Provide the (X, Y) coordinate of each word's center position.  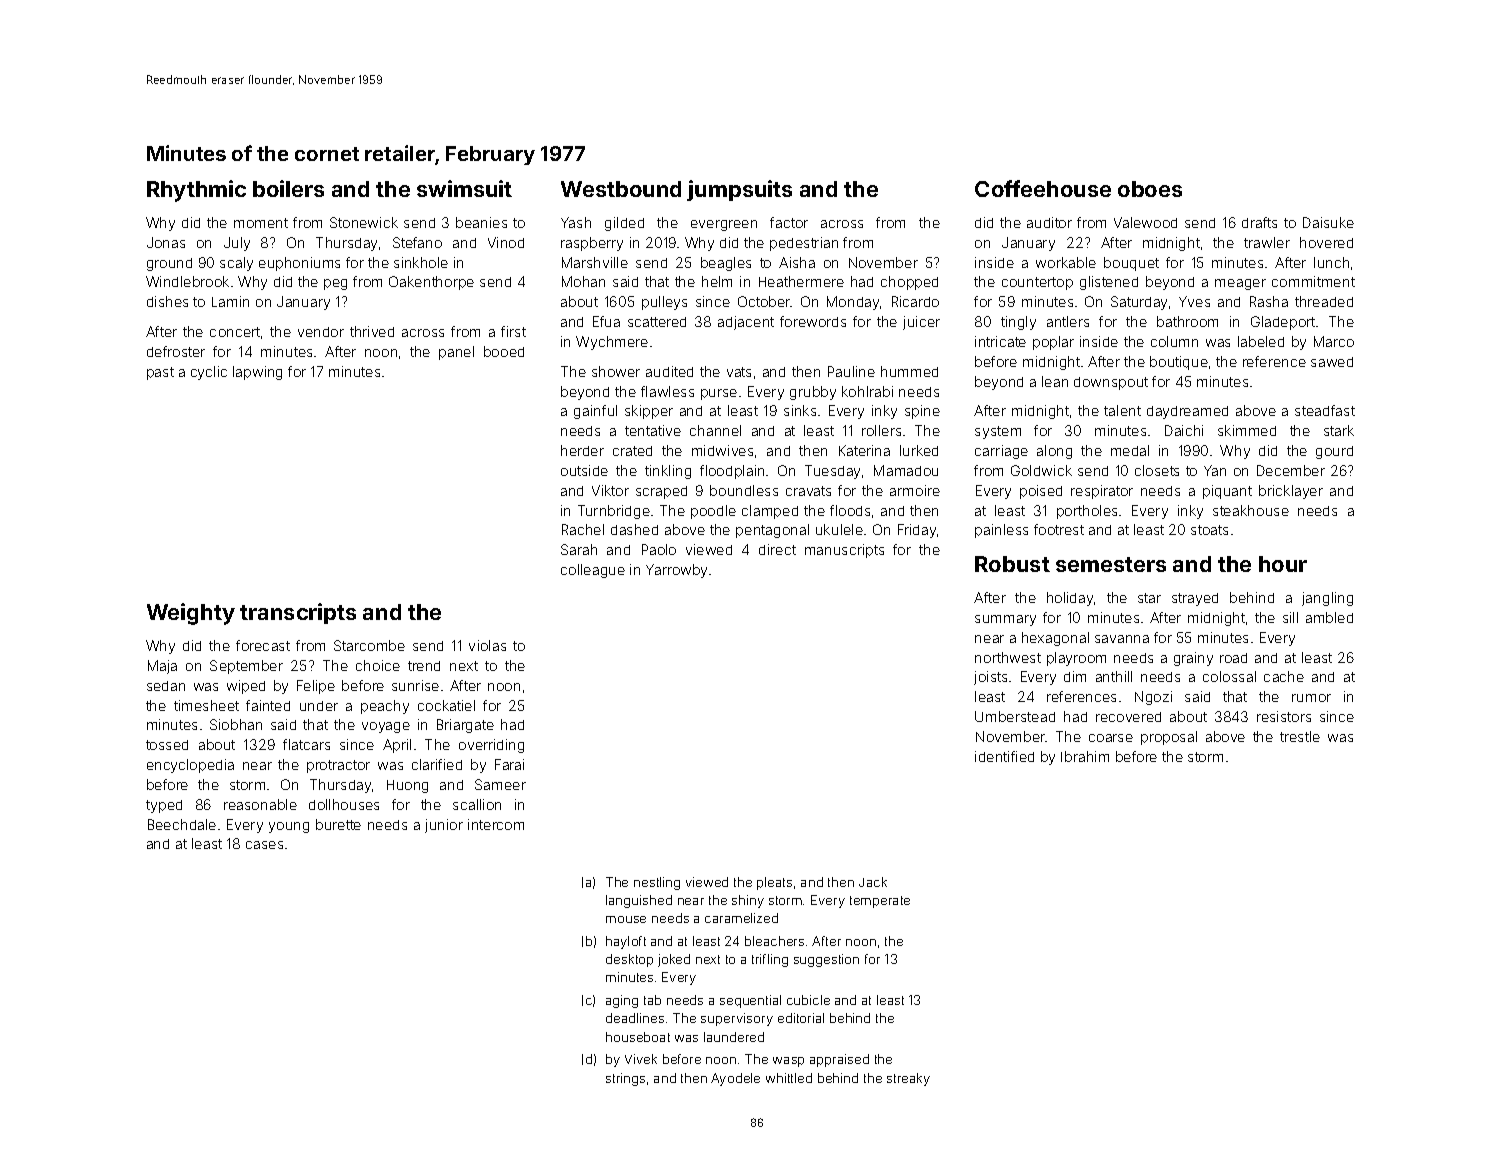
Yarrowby (676, 571)
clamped (770, 512)
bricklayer (1291, 492)
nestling (657, 883)
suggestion (826, 960)
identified (1004, 756)
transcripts (298, 613)
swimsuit (464, 188)
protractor (338, 766)
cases (264, 845)
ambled (1329, 617)
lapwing (257, 373)
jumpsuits (739, 190)
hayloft (626, 942)
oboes (1150, 189)
